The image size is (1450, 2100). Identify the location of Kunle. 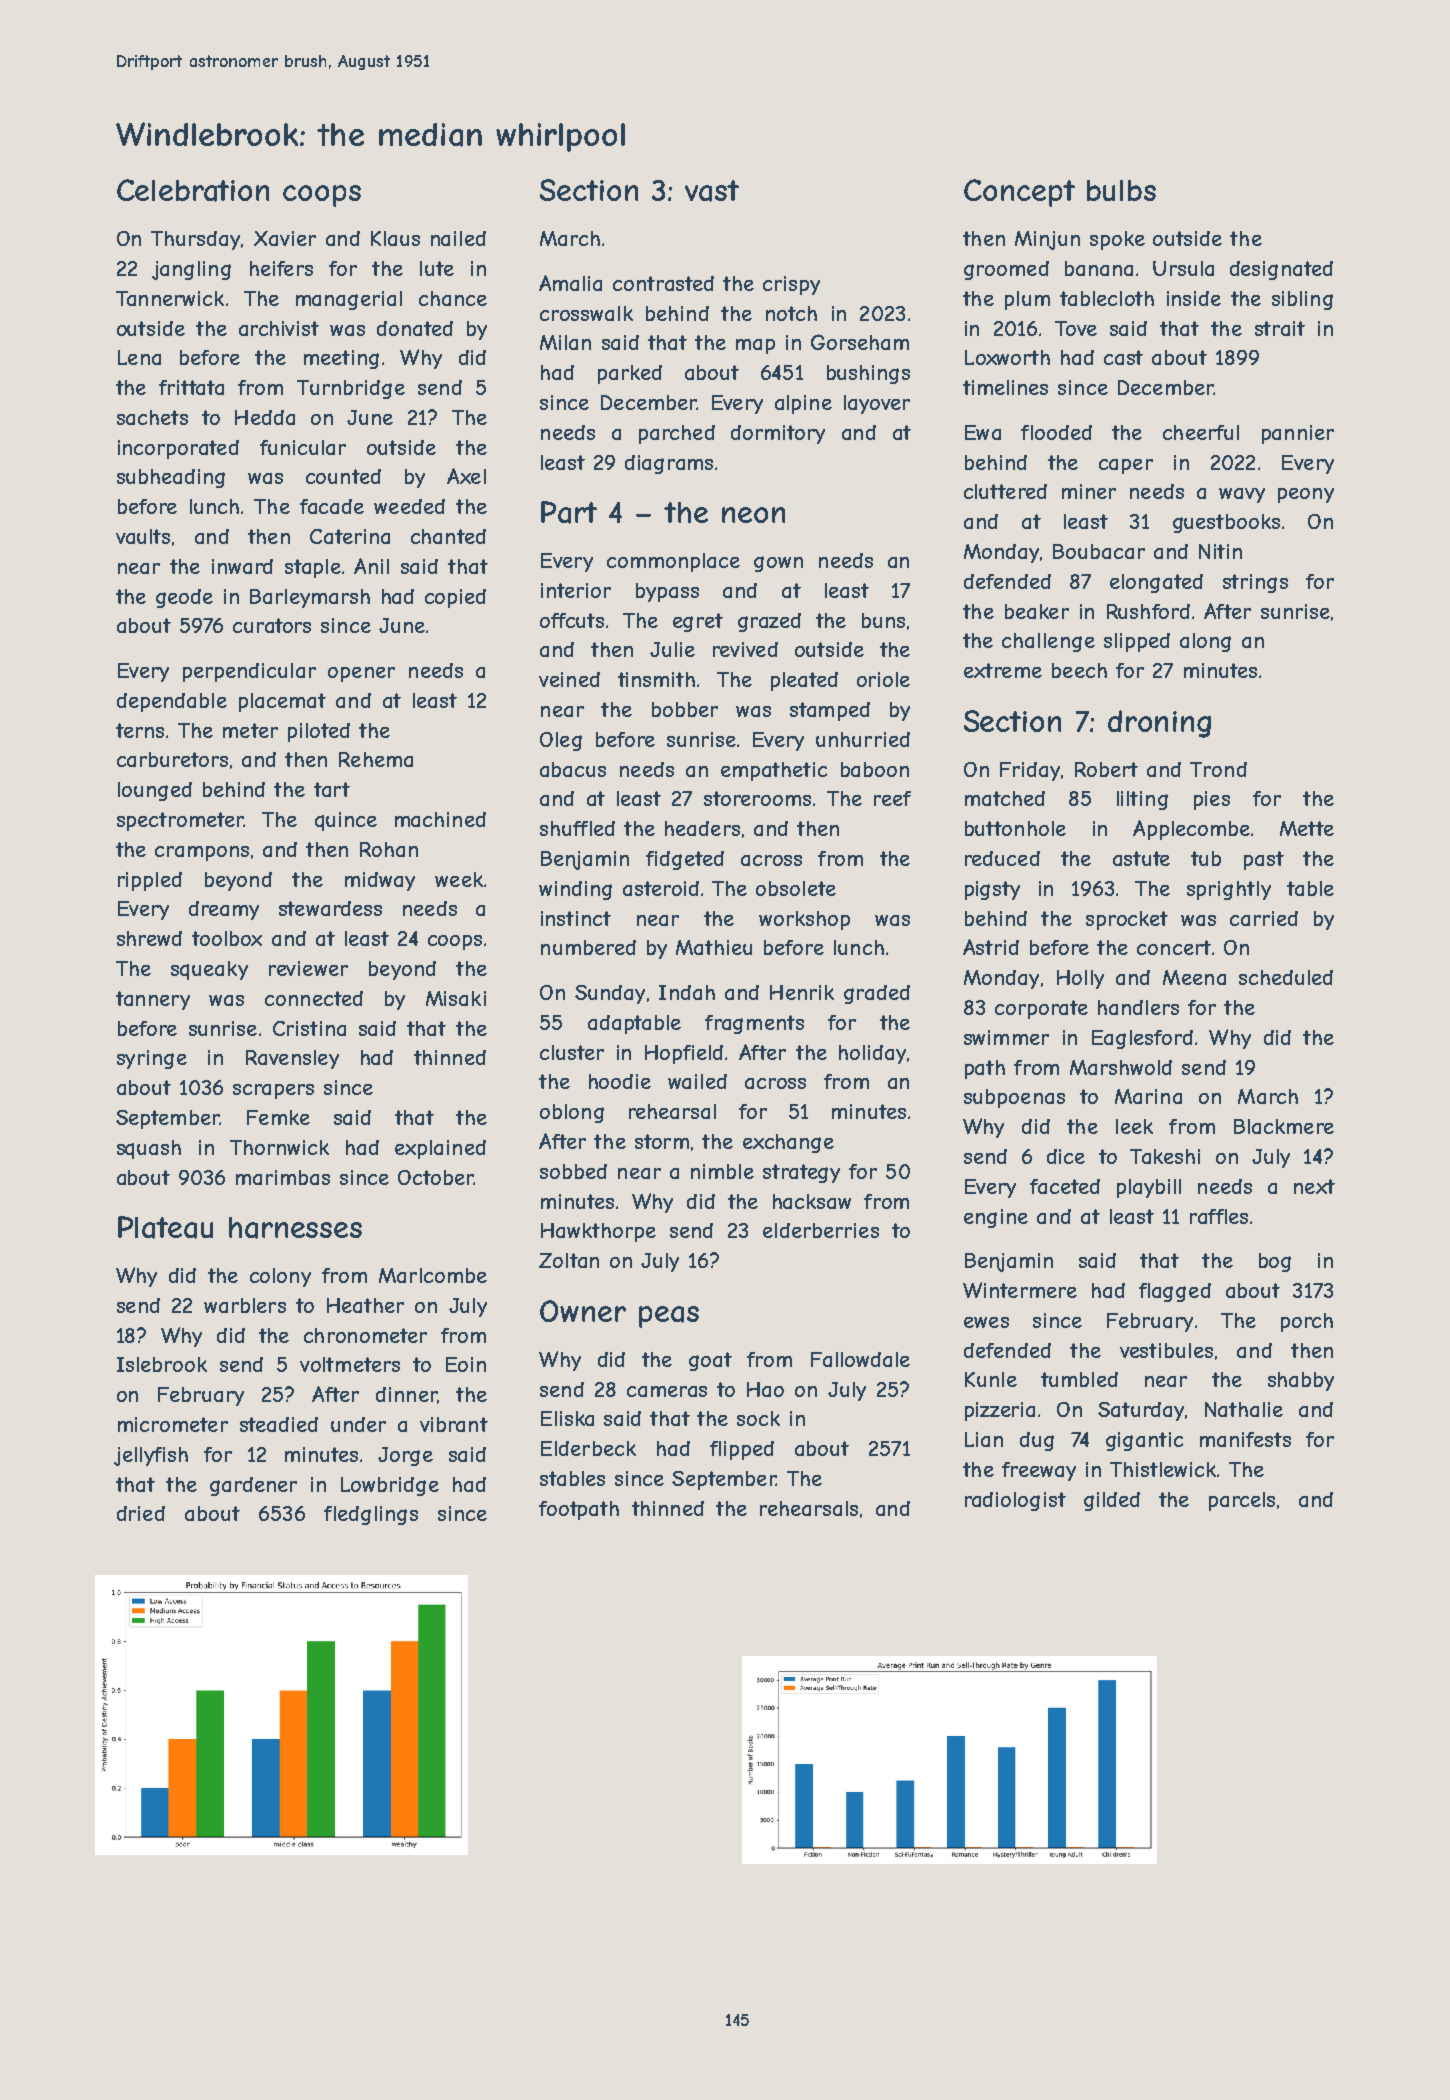
(991, 1379).
